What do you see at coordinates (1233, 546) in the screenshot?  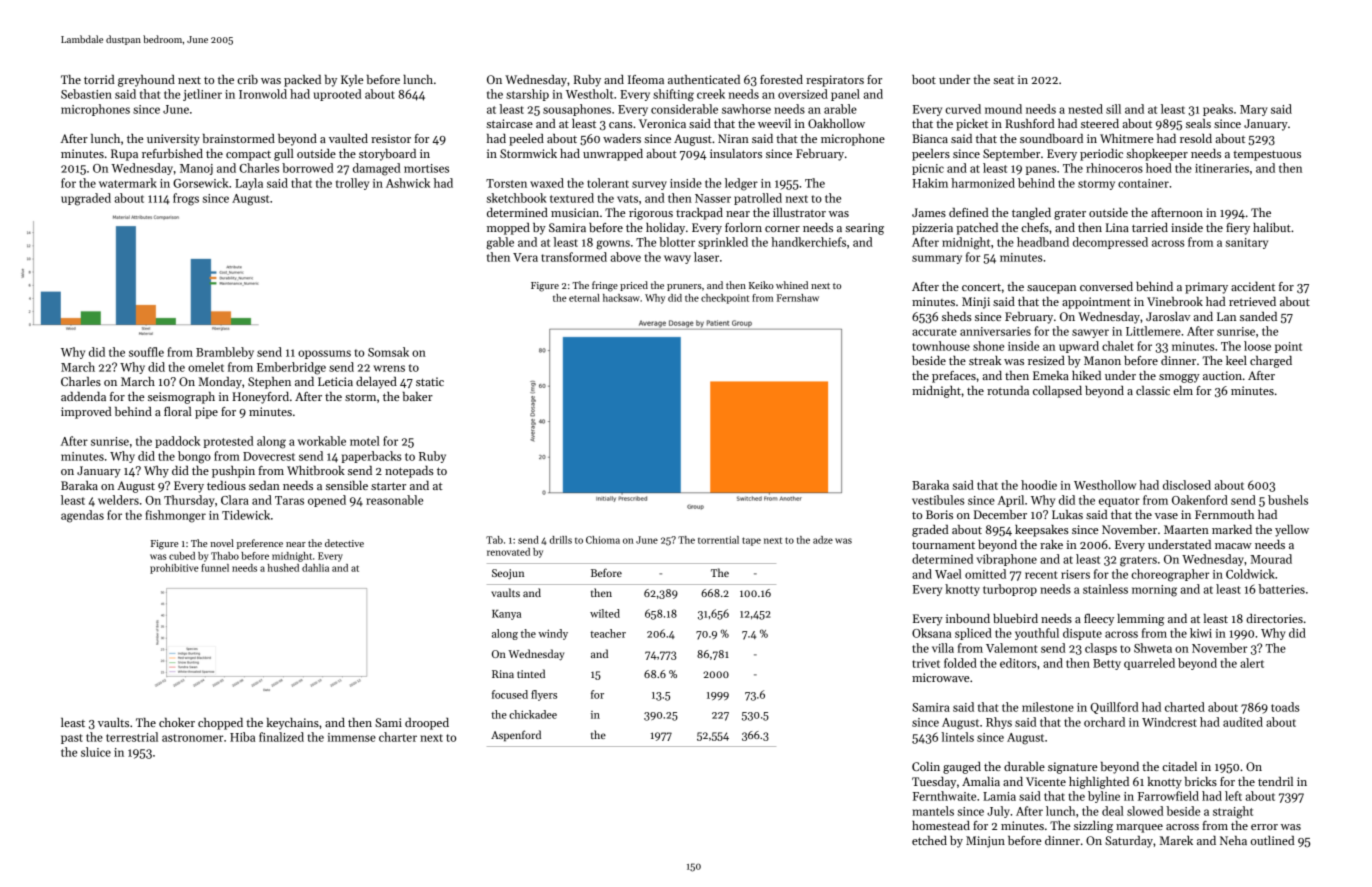 I see `macaw` at bounding box center [1233, 546].
